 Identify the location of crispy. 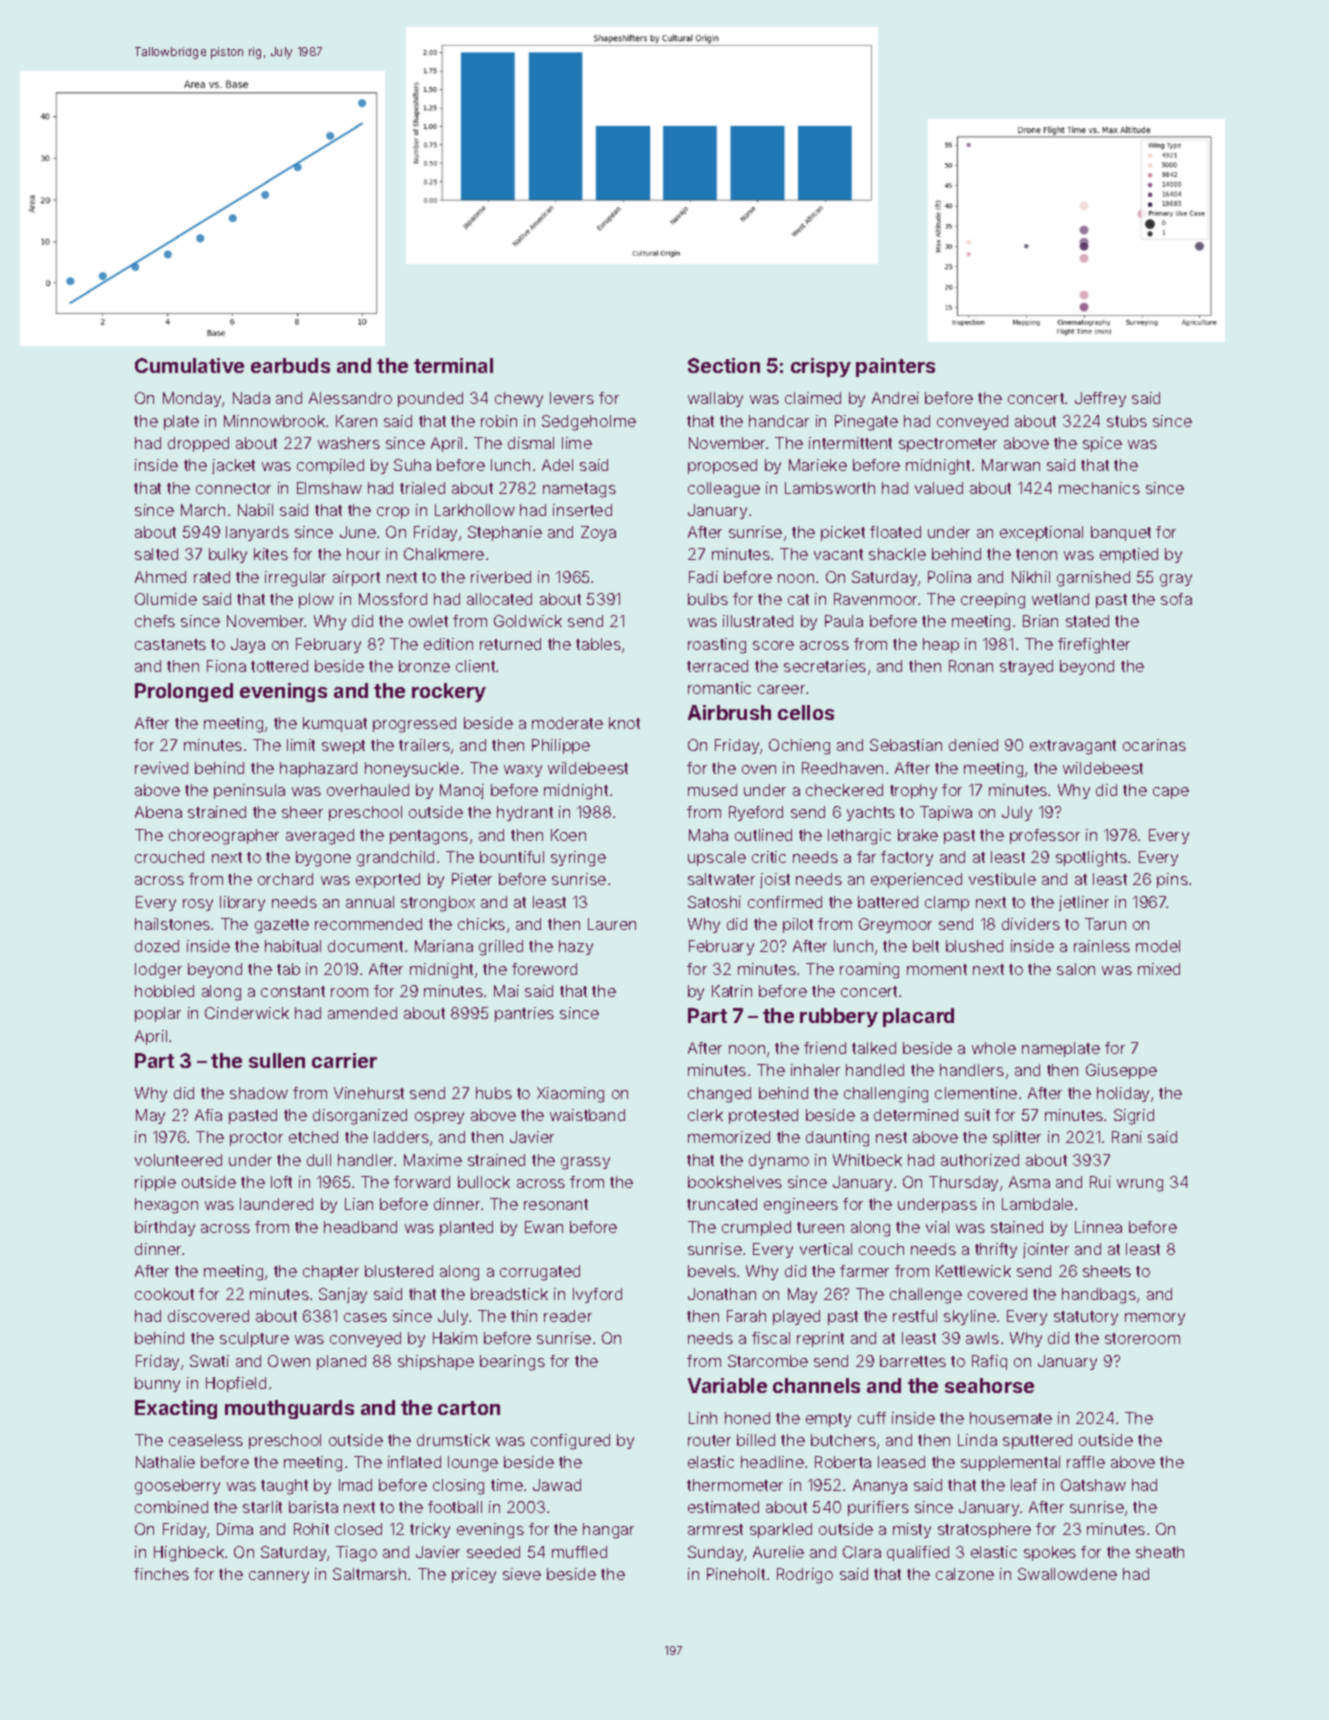
(821, 367).
